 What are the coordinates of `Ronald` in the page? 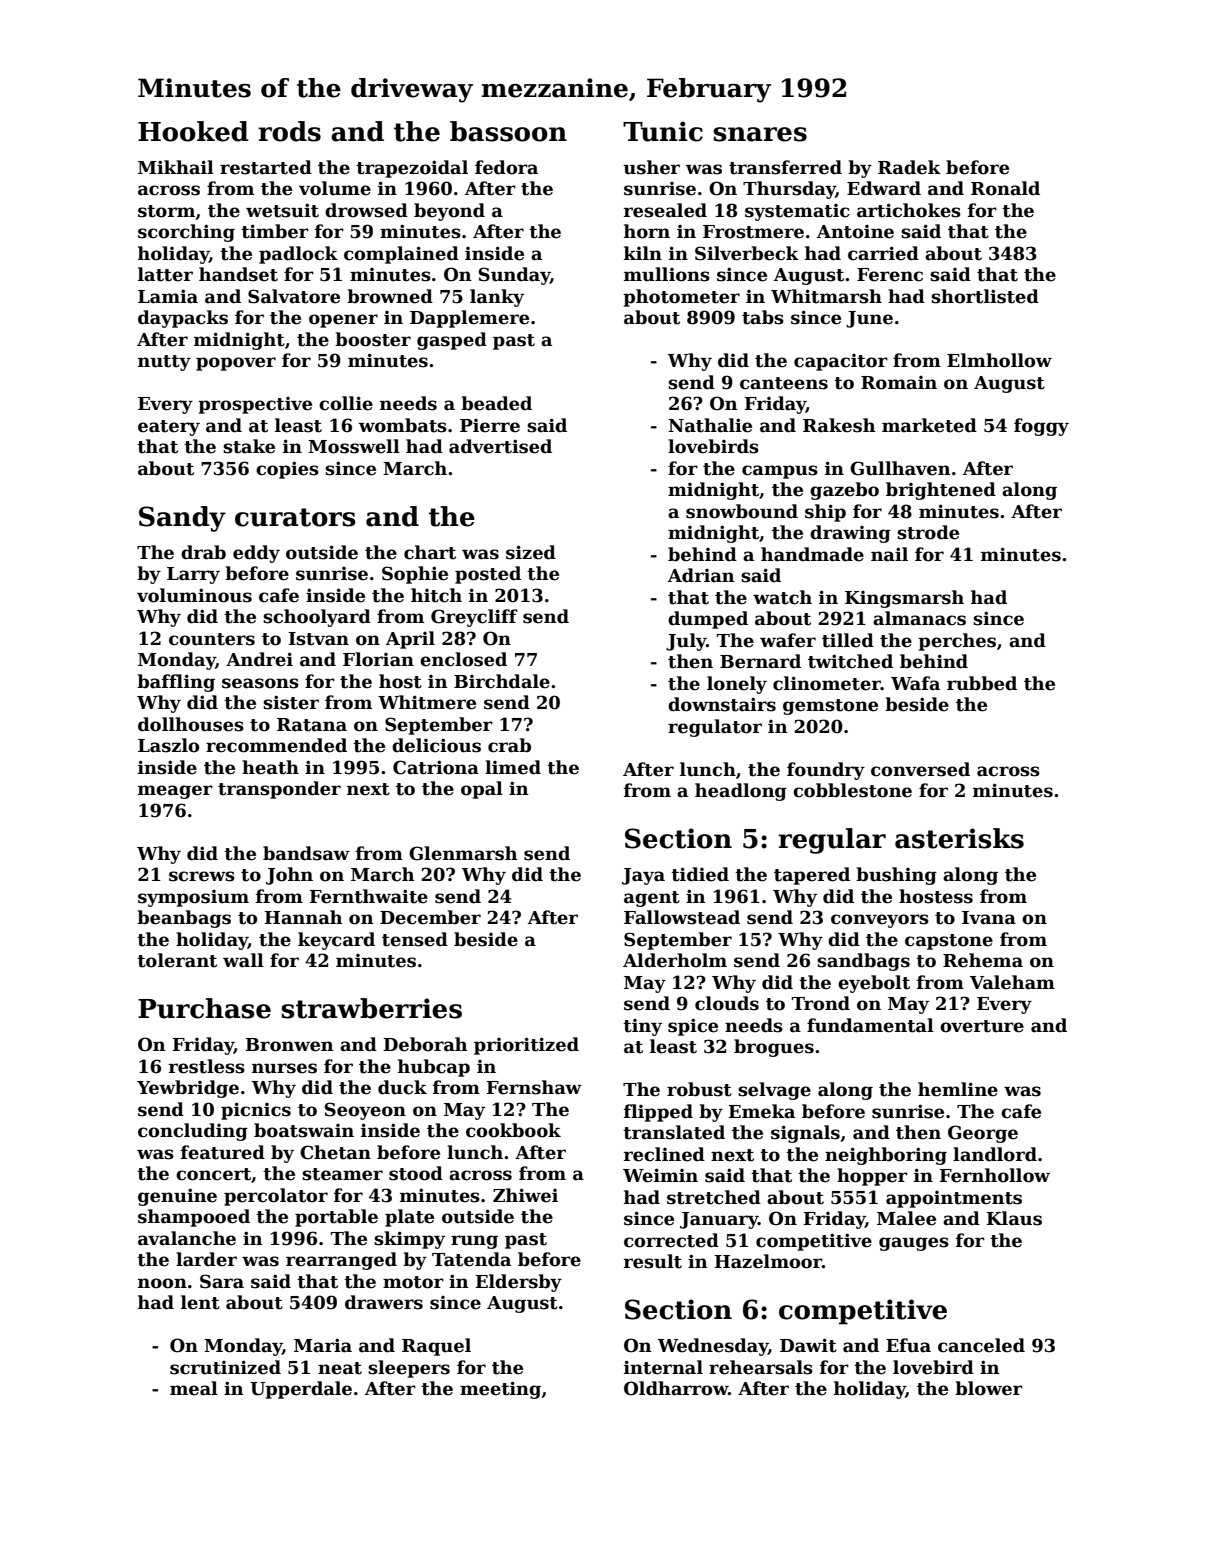 It's located at (1005, 188).
